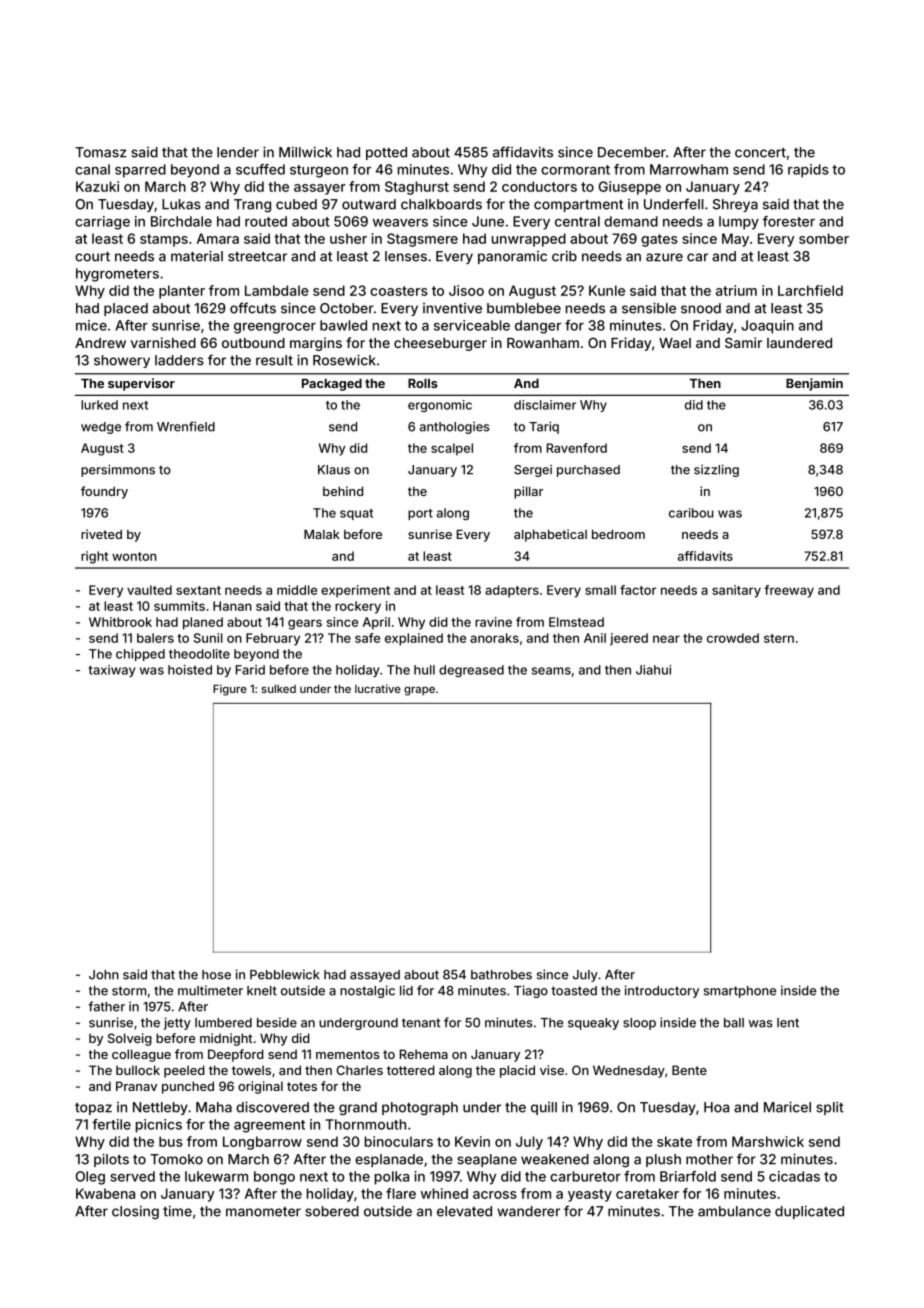 This screenshot has width=924, height=1308. Describe the element at coordinates (779, 638) in the screenshot. I see `stern` at that location.
